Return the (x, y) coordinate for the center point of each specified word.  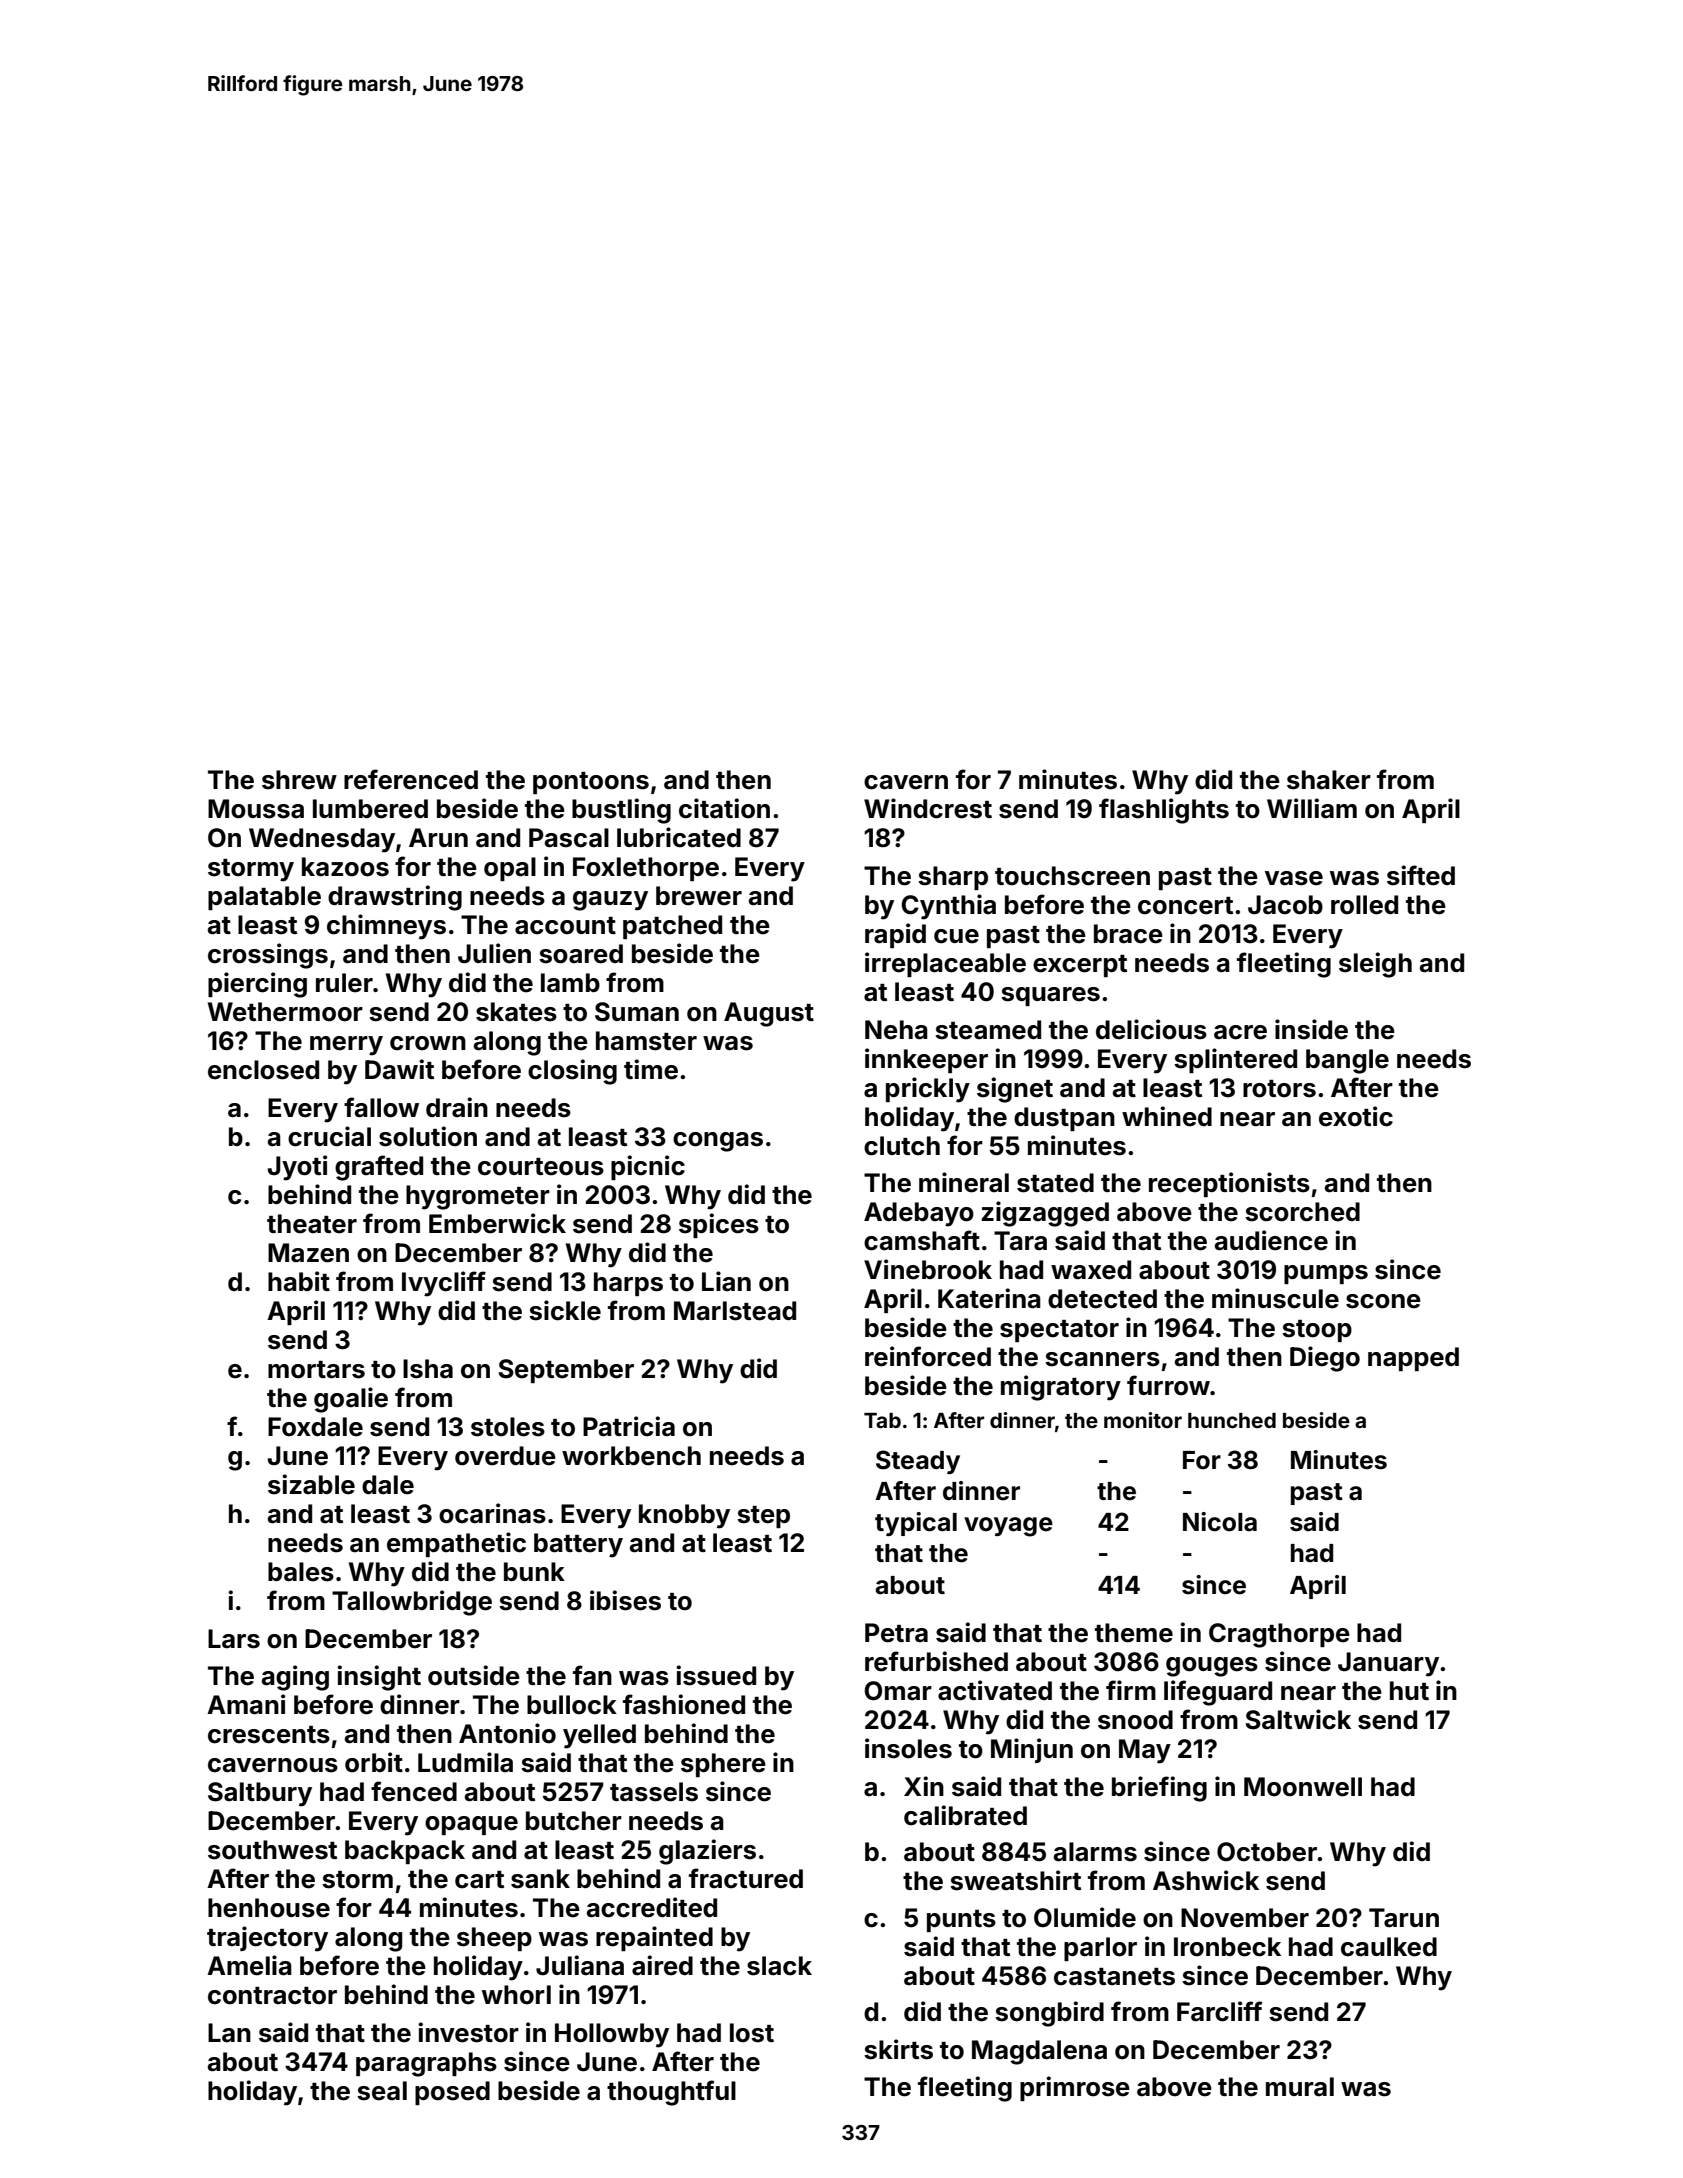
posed (452, 2093)
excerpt (1080, 966)
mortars (316, 1370)
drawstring (395, 898)
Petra (896, 1633)
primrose (1075, 2088)
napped (1413, 1359)
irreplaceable (945, 964)
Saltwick (1298, 1719)
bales (301, 1572)
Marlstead (735, 1311)
